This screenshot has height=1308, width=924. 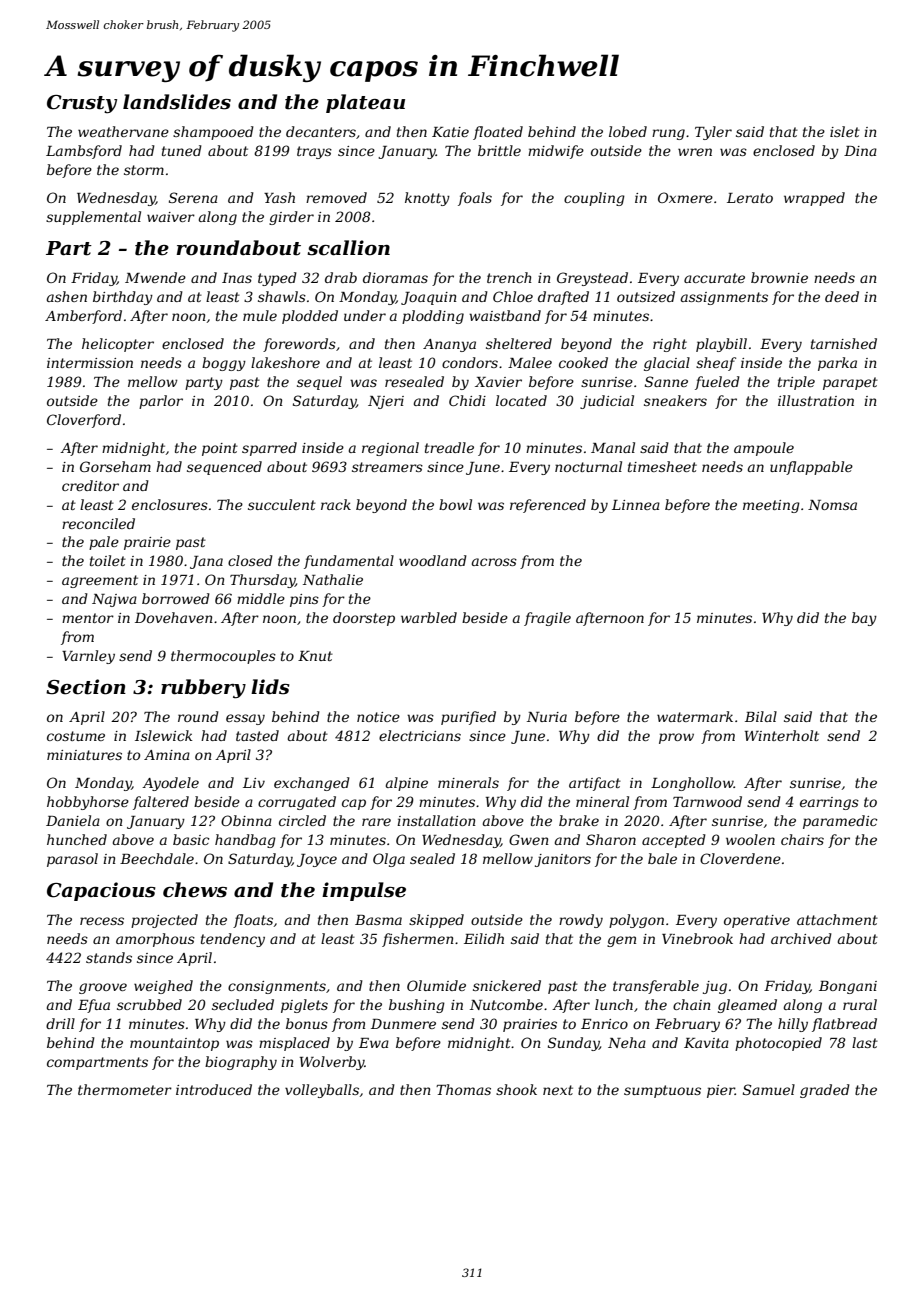 What do you see at coordinates (125, 1089) in the screenshot?
I see `thermometer` at bounding box center [125, 1089].
